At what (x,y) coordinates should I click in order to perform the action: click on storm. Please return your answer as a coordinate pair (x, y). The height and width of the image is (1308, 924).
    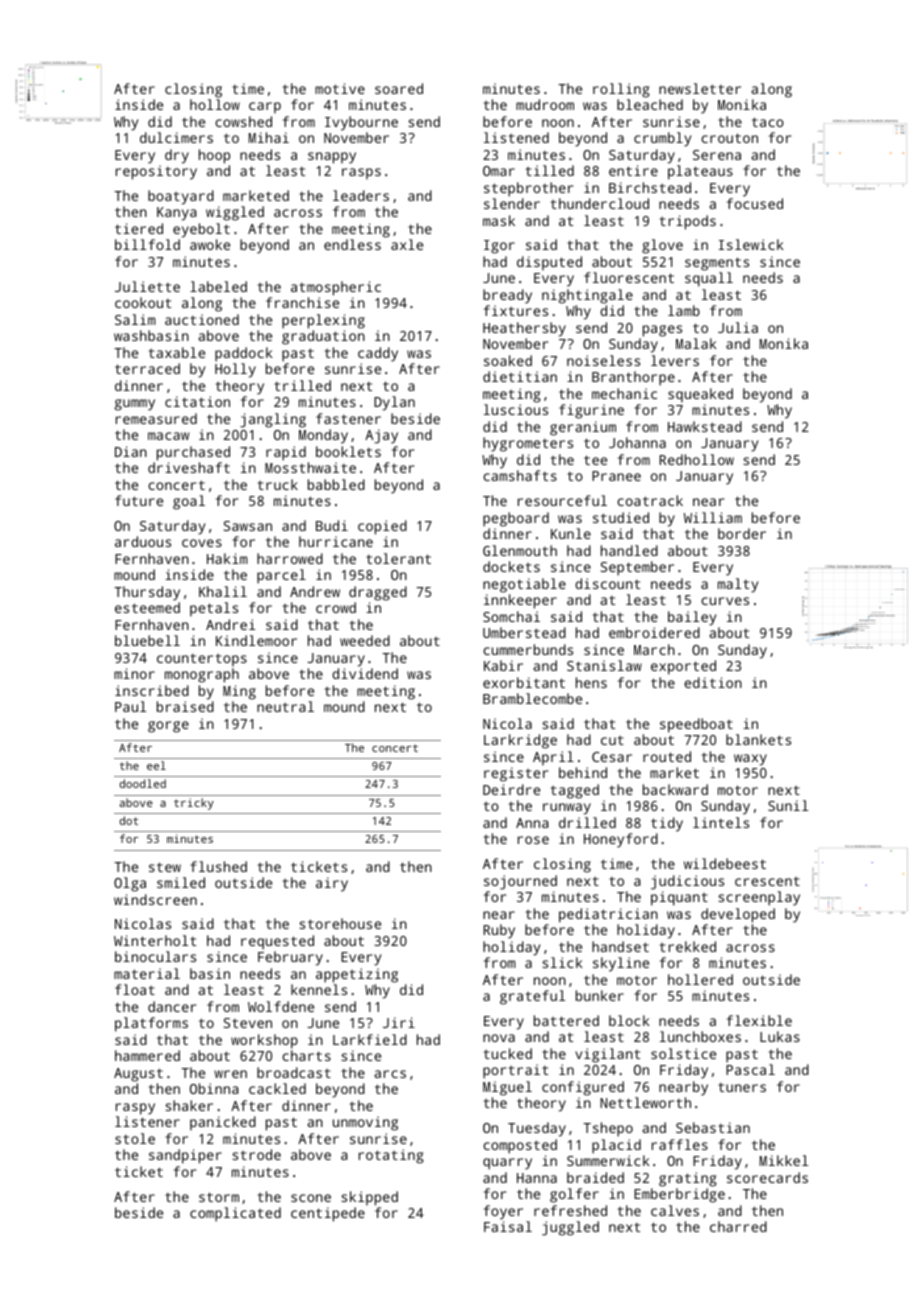
    Looking at the image, I should click on (219, 1197).
